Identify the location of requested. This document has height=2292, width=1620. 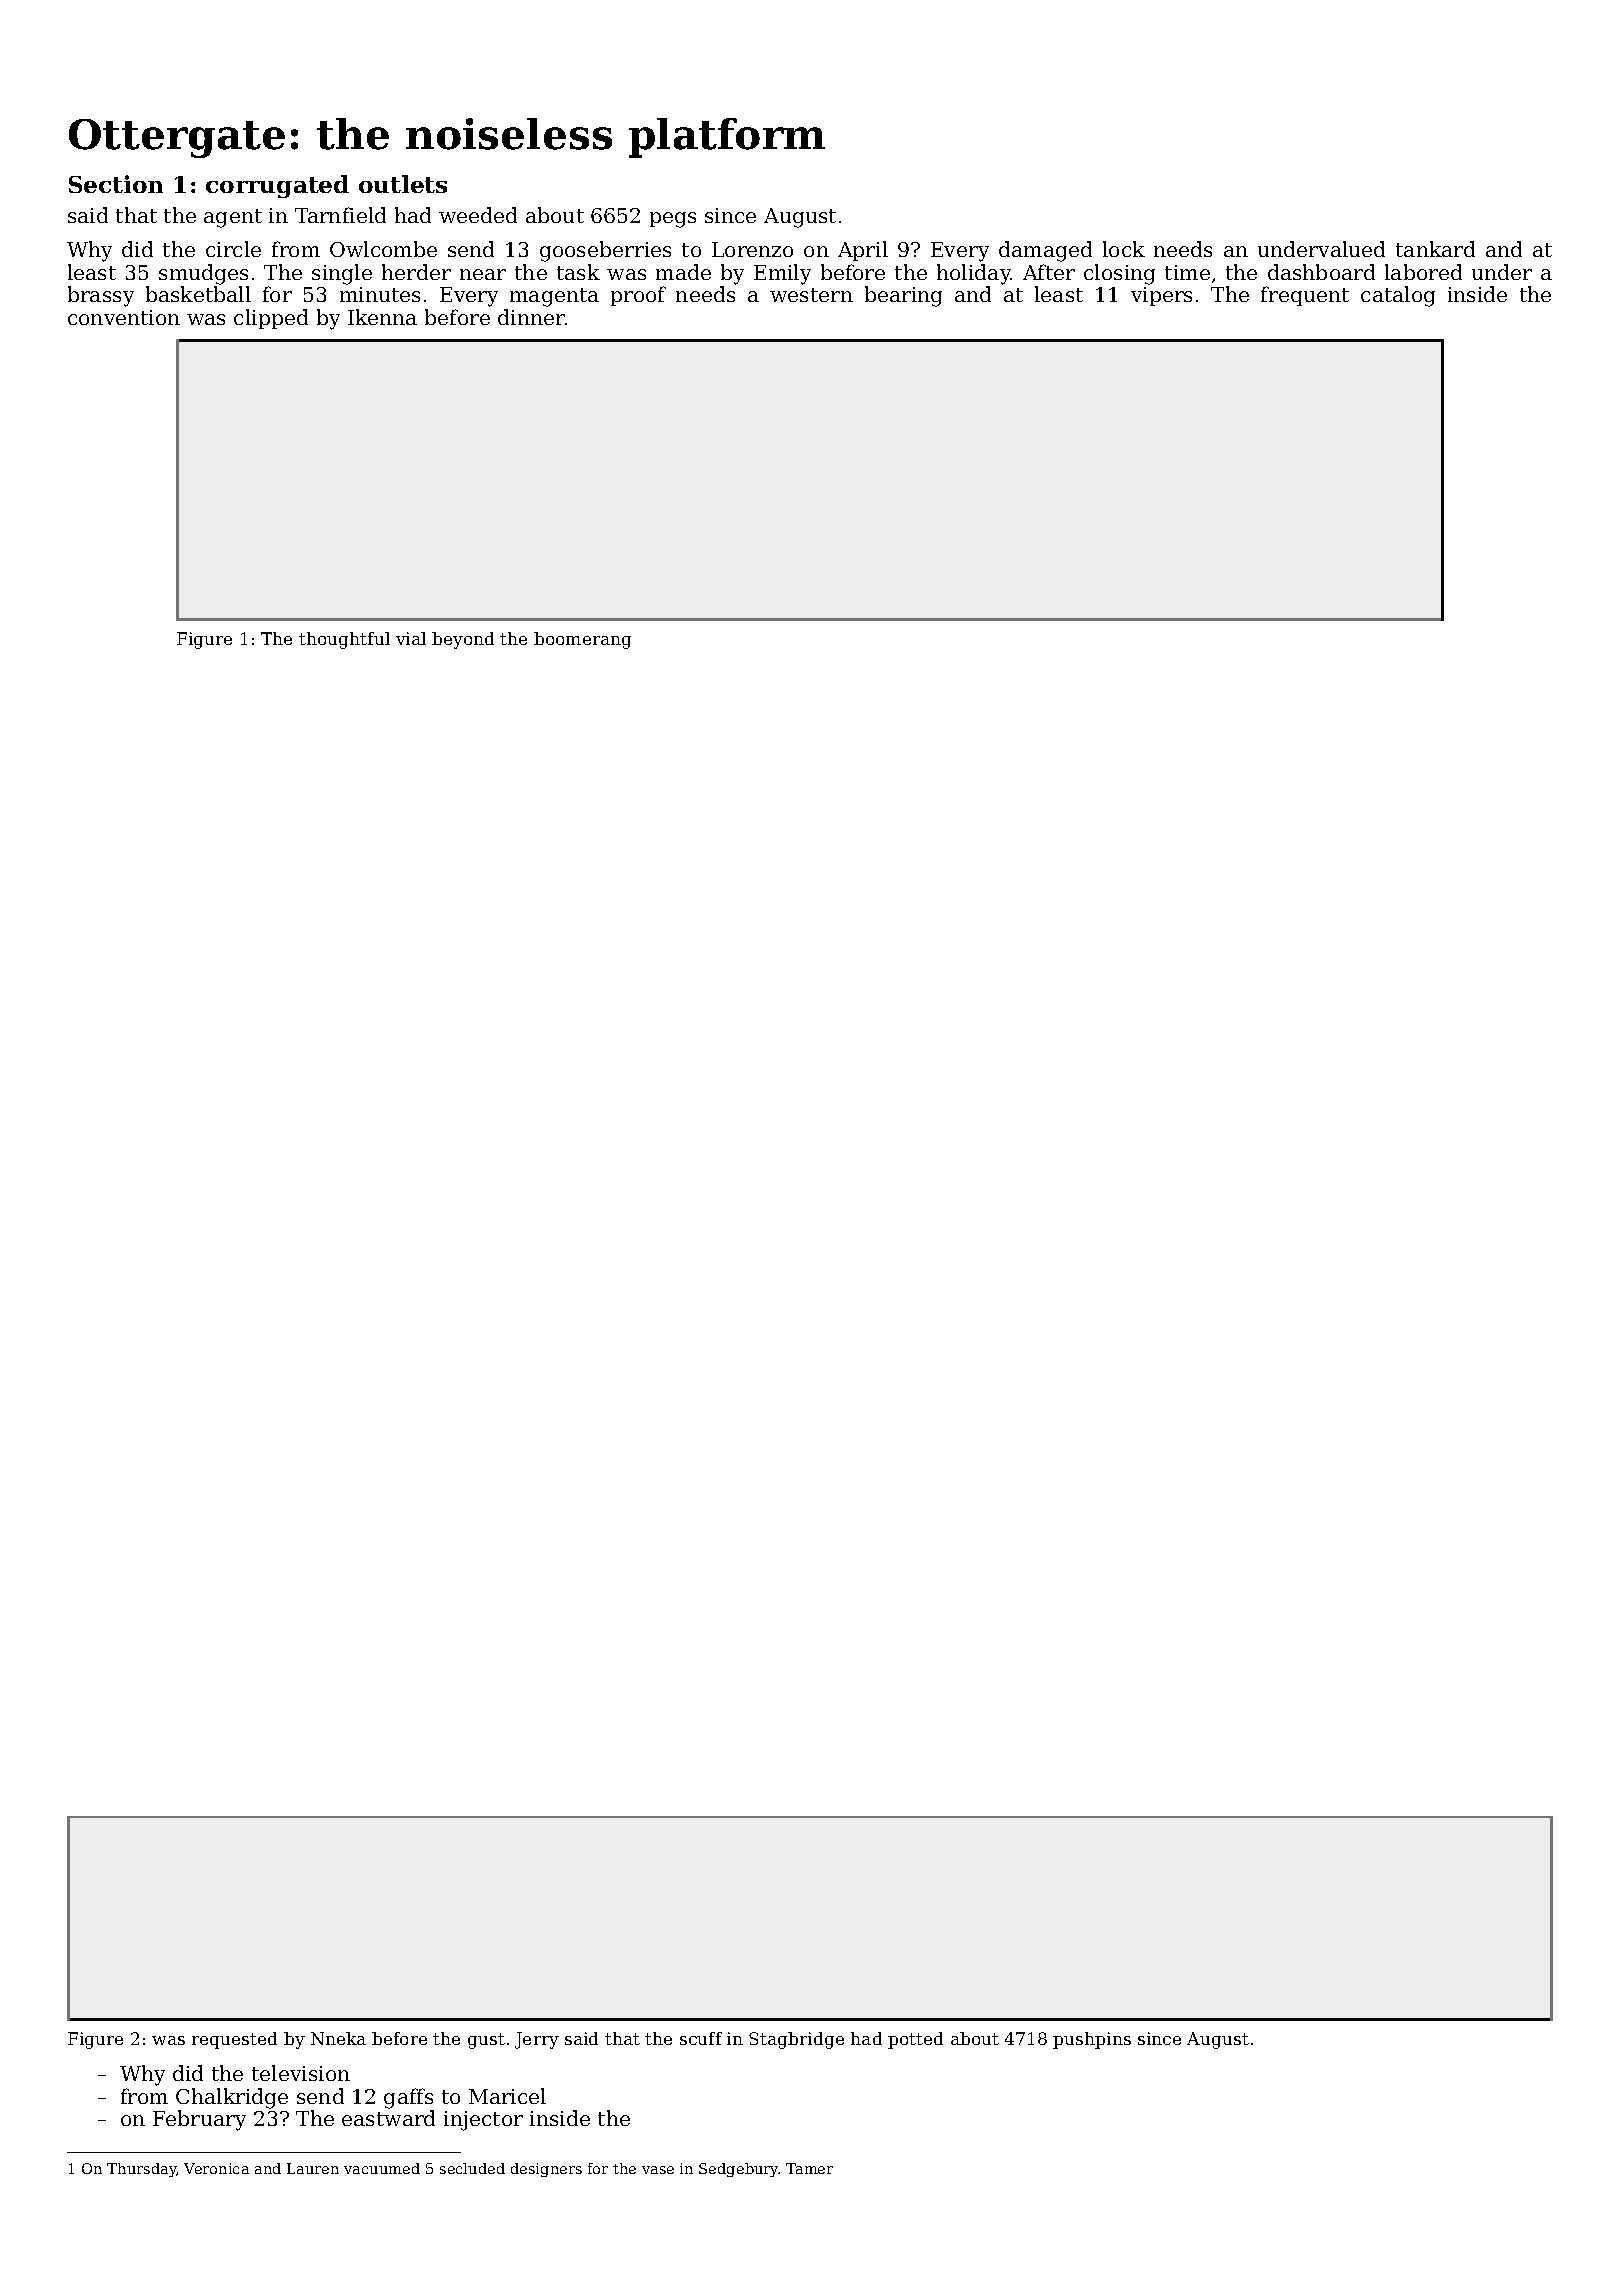
(234, 2040).
